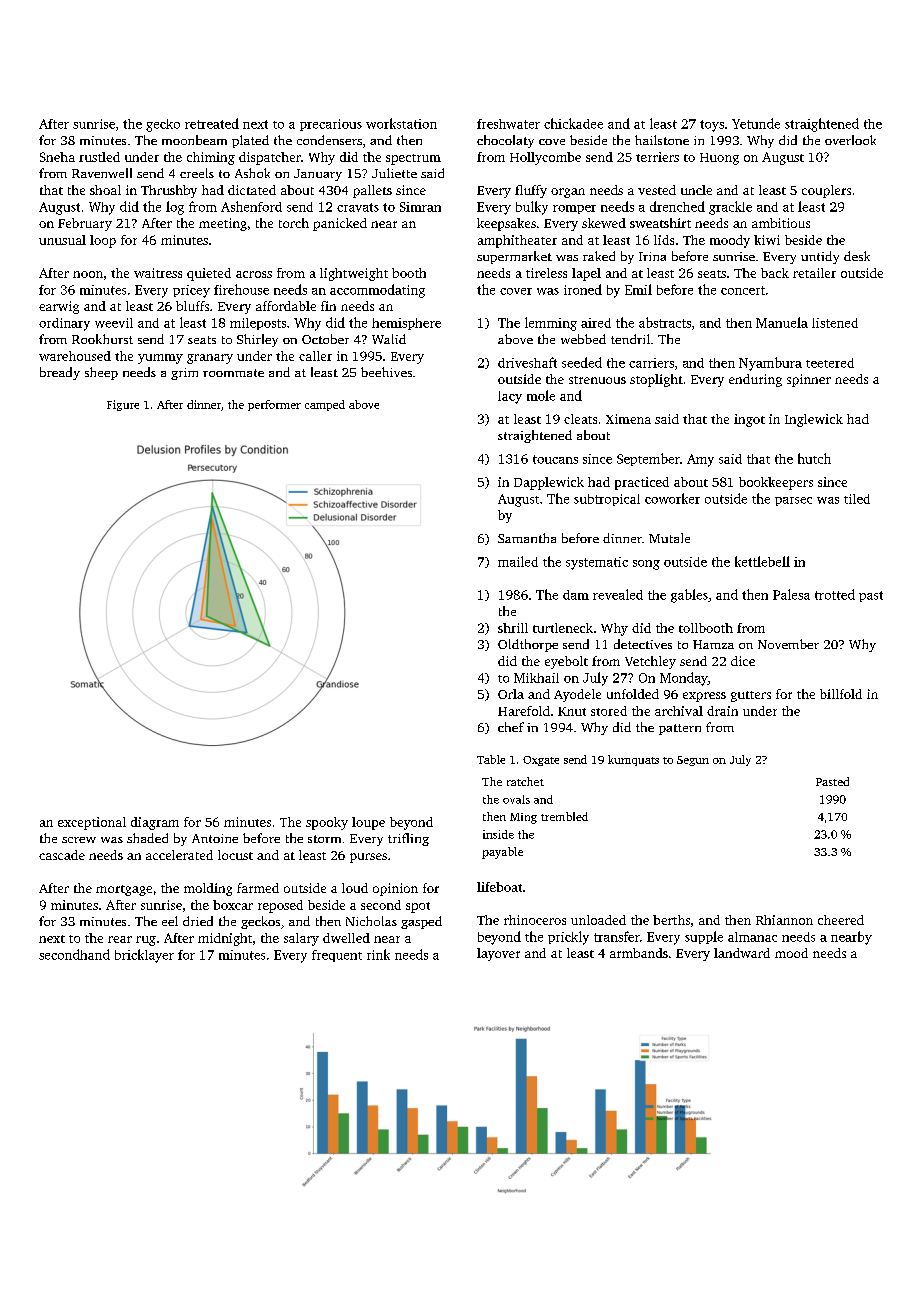 Image resolution: width=924 pixels, height=1308 pixels. What do you see at coordinates (580, 419) in the screenshot?
I see `cleats` at bounding box center [580, 419].
